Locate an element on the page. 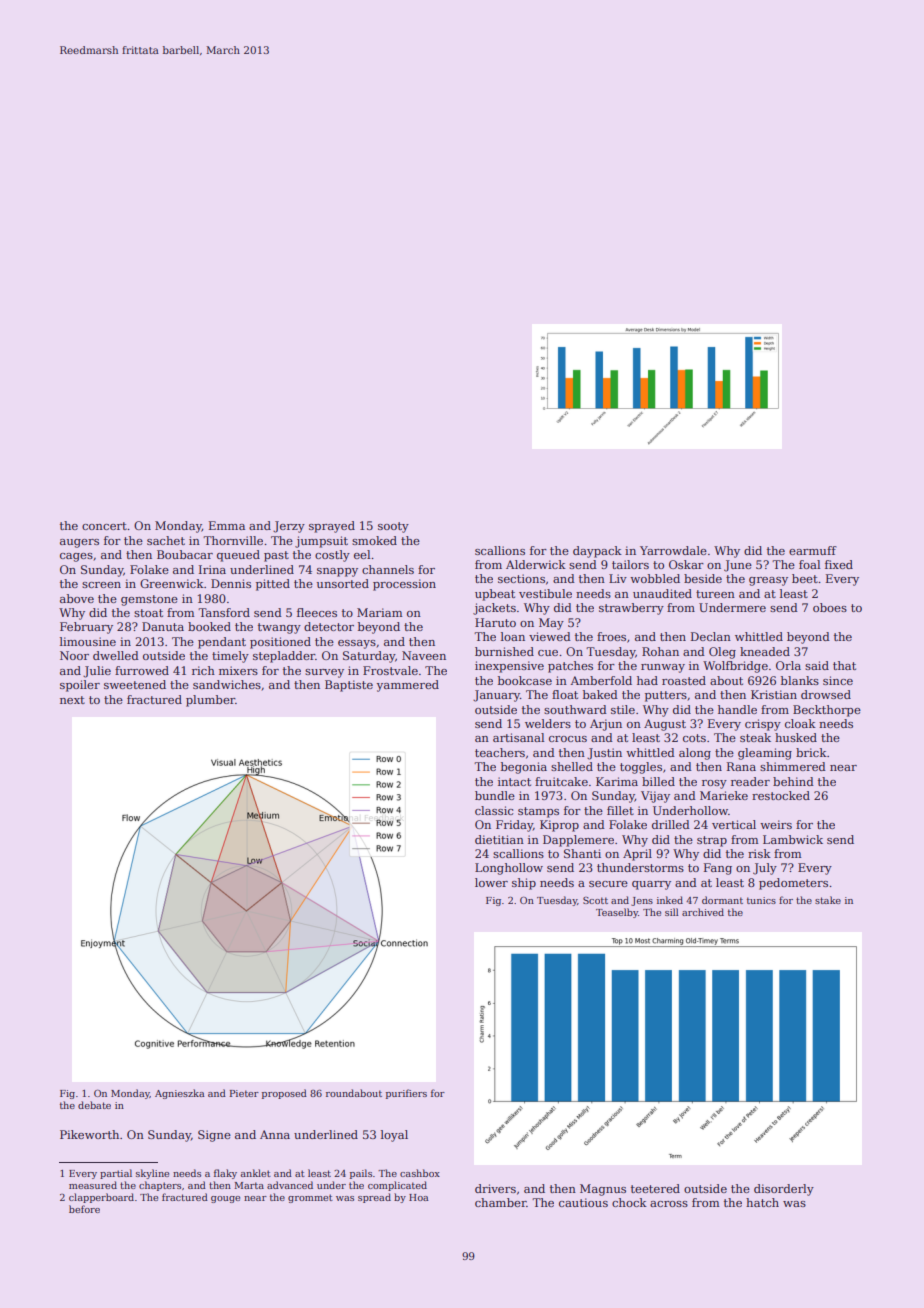 The image size is (924, 1308). Emma is located at coordinates (227, 525).
